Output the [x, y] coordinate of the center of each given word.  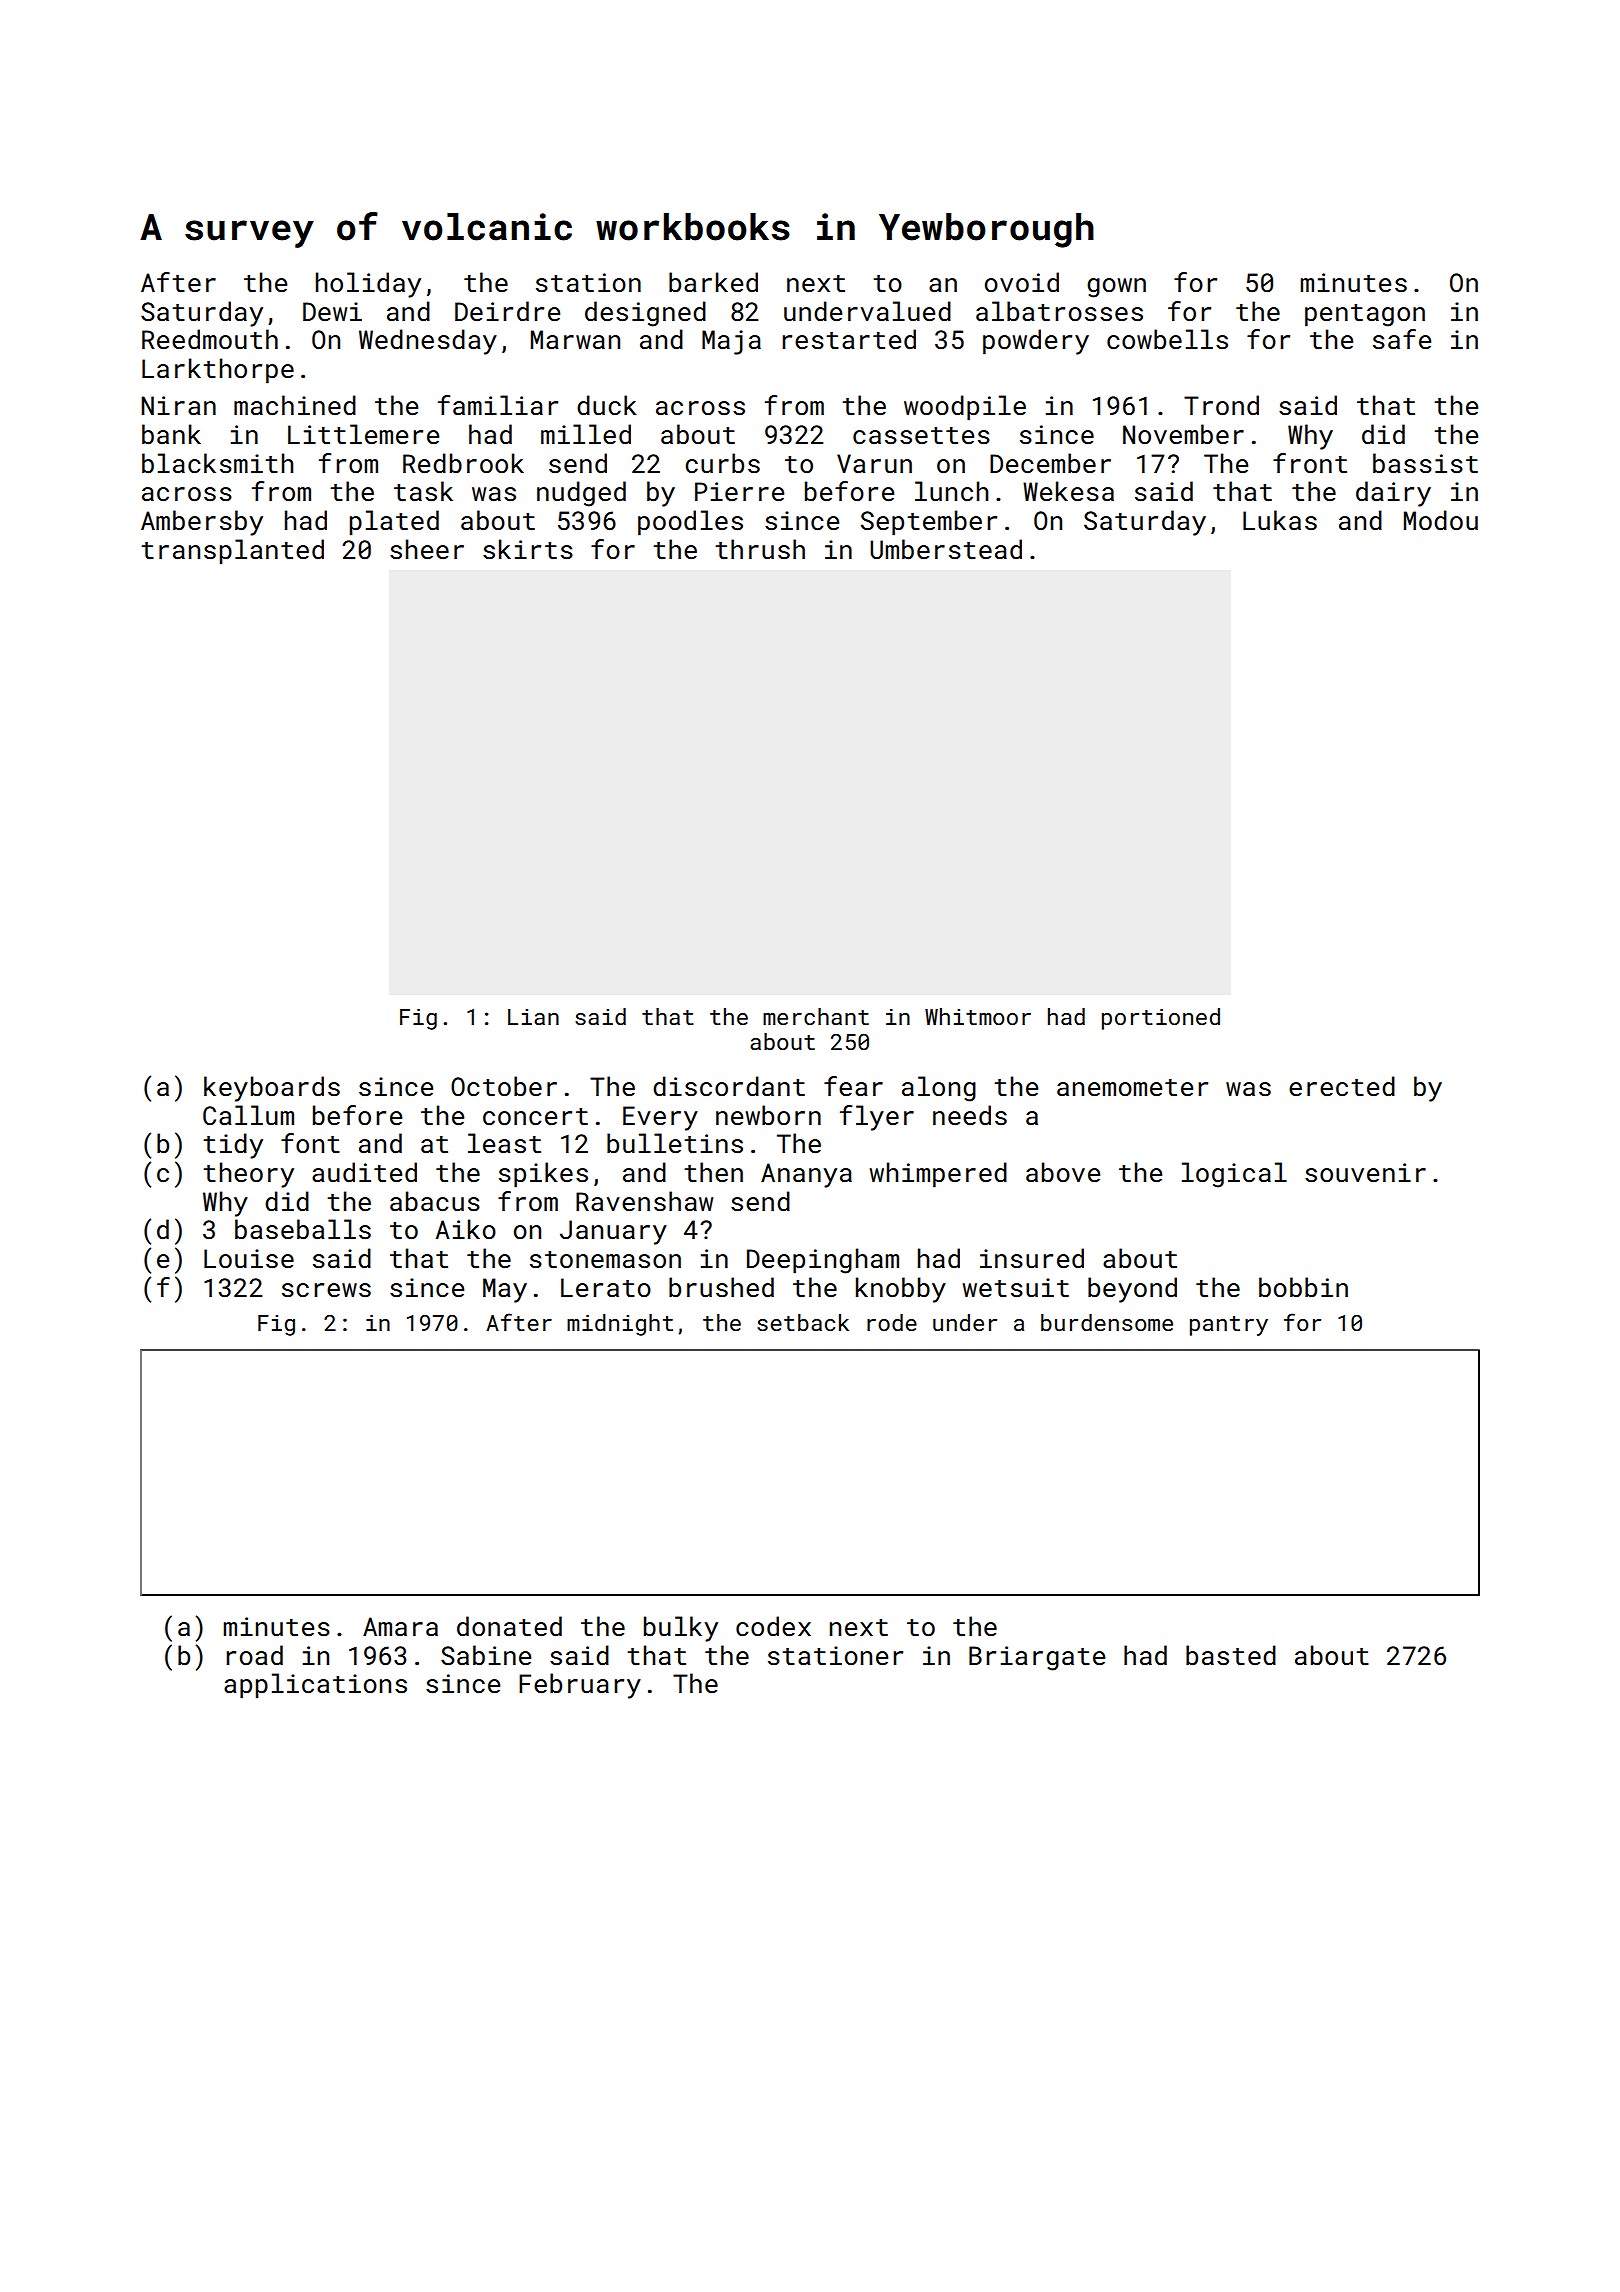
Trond [1221, 405]
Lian [533, 1017]
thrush [760, 549]
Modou [1441, 520]
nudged [581, 494]
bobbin [1303, 1287]
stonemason [605, 1260]
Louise [249, 1258]
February [580, 1686]
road [254, 1655]
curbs [722, 463]
